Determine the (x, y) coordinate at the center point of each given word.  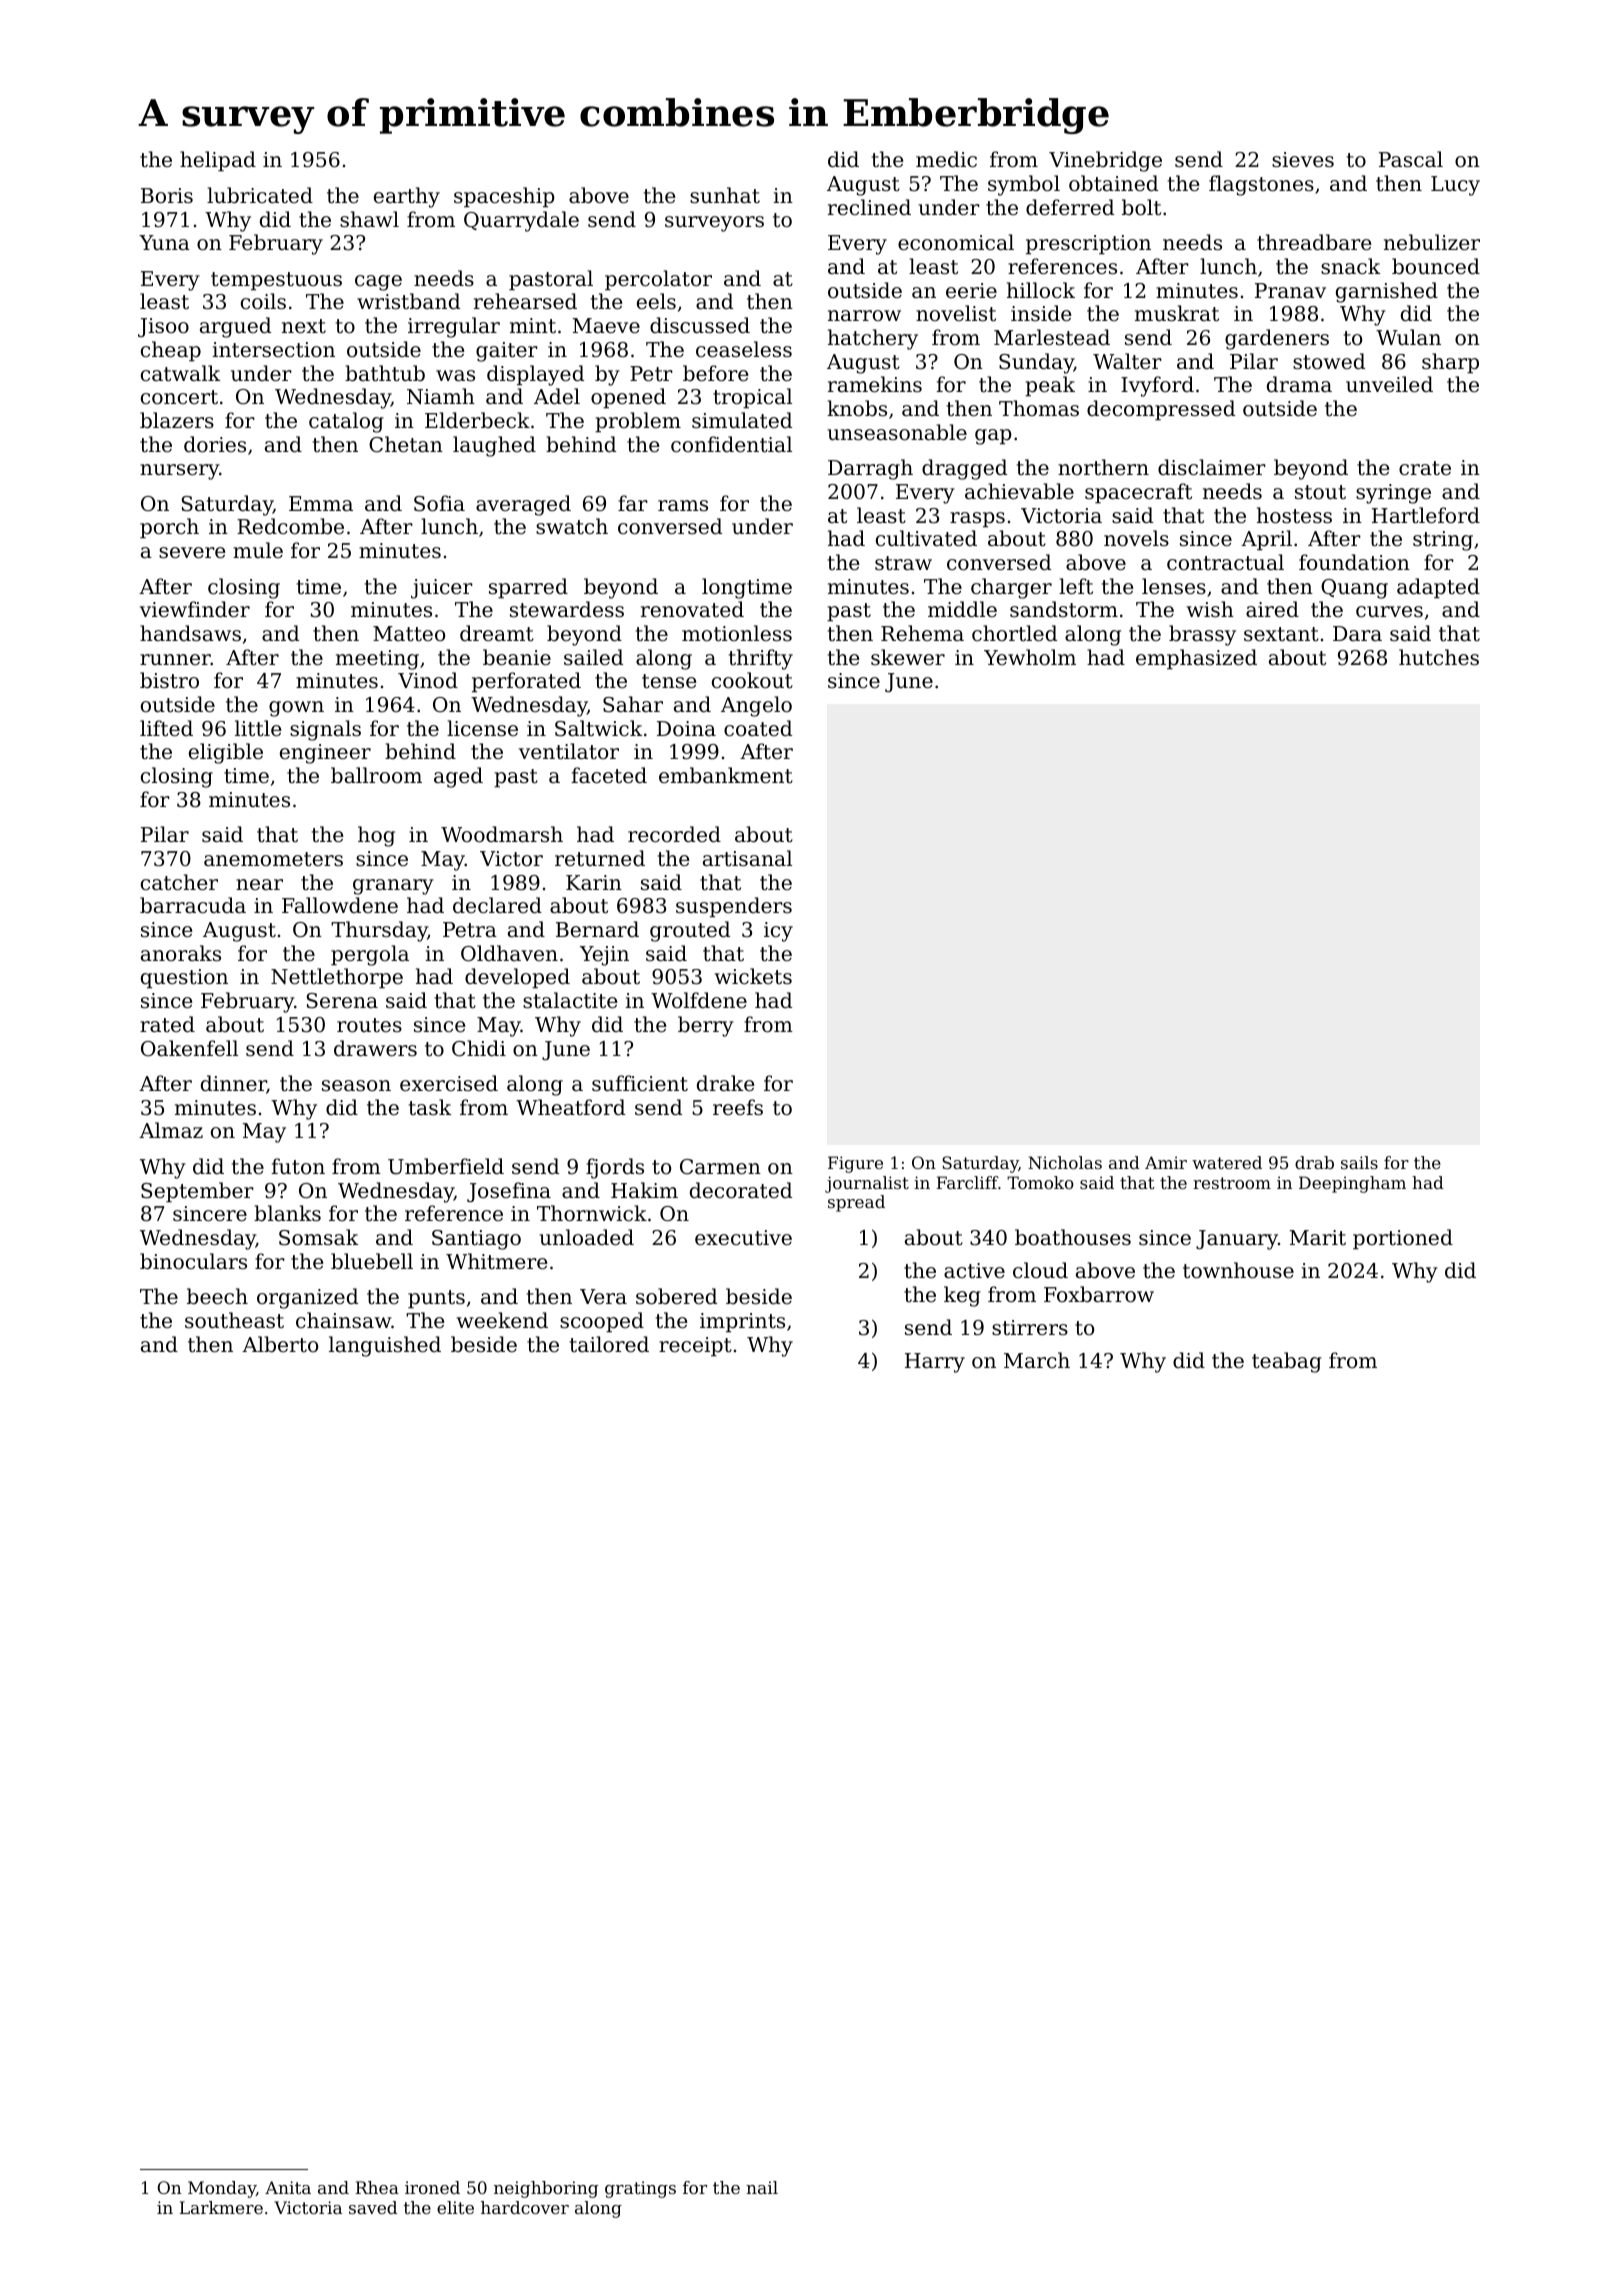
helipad (218, 161)
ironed (432, 2187)
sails (1359, 1162)
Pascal (1411, 159)
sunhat (725, 195)
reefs (738, 1107)
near (259, 884)
